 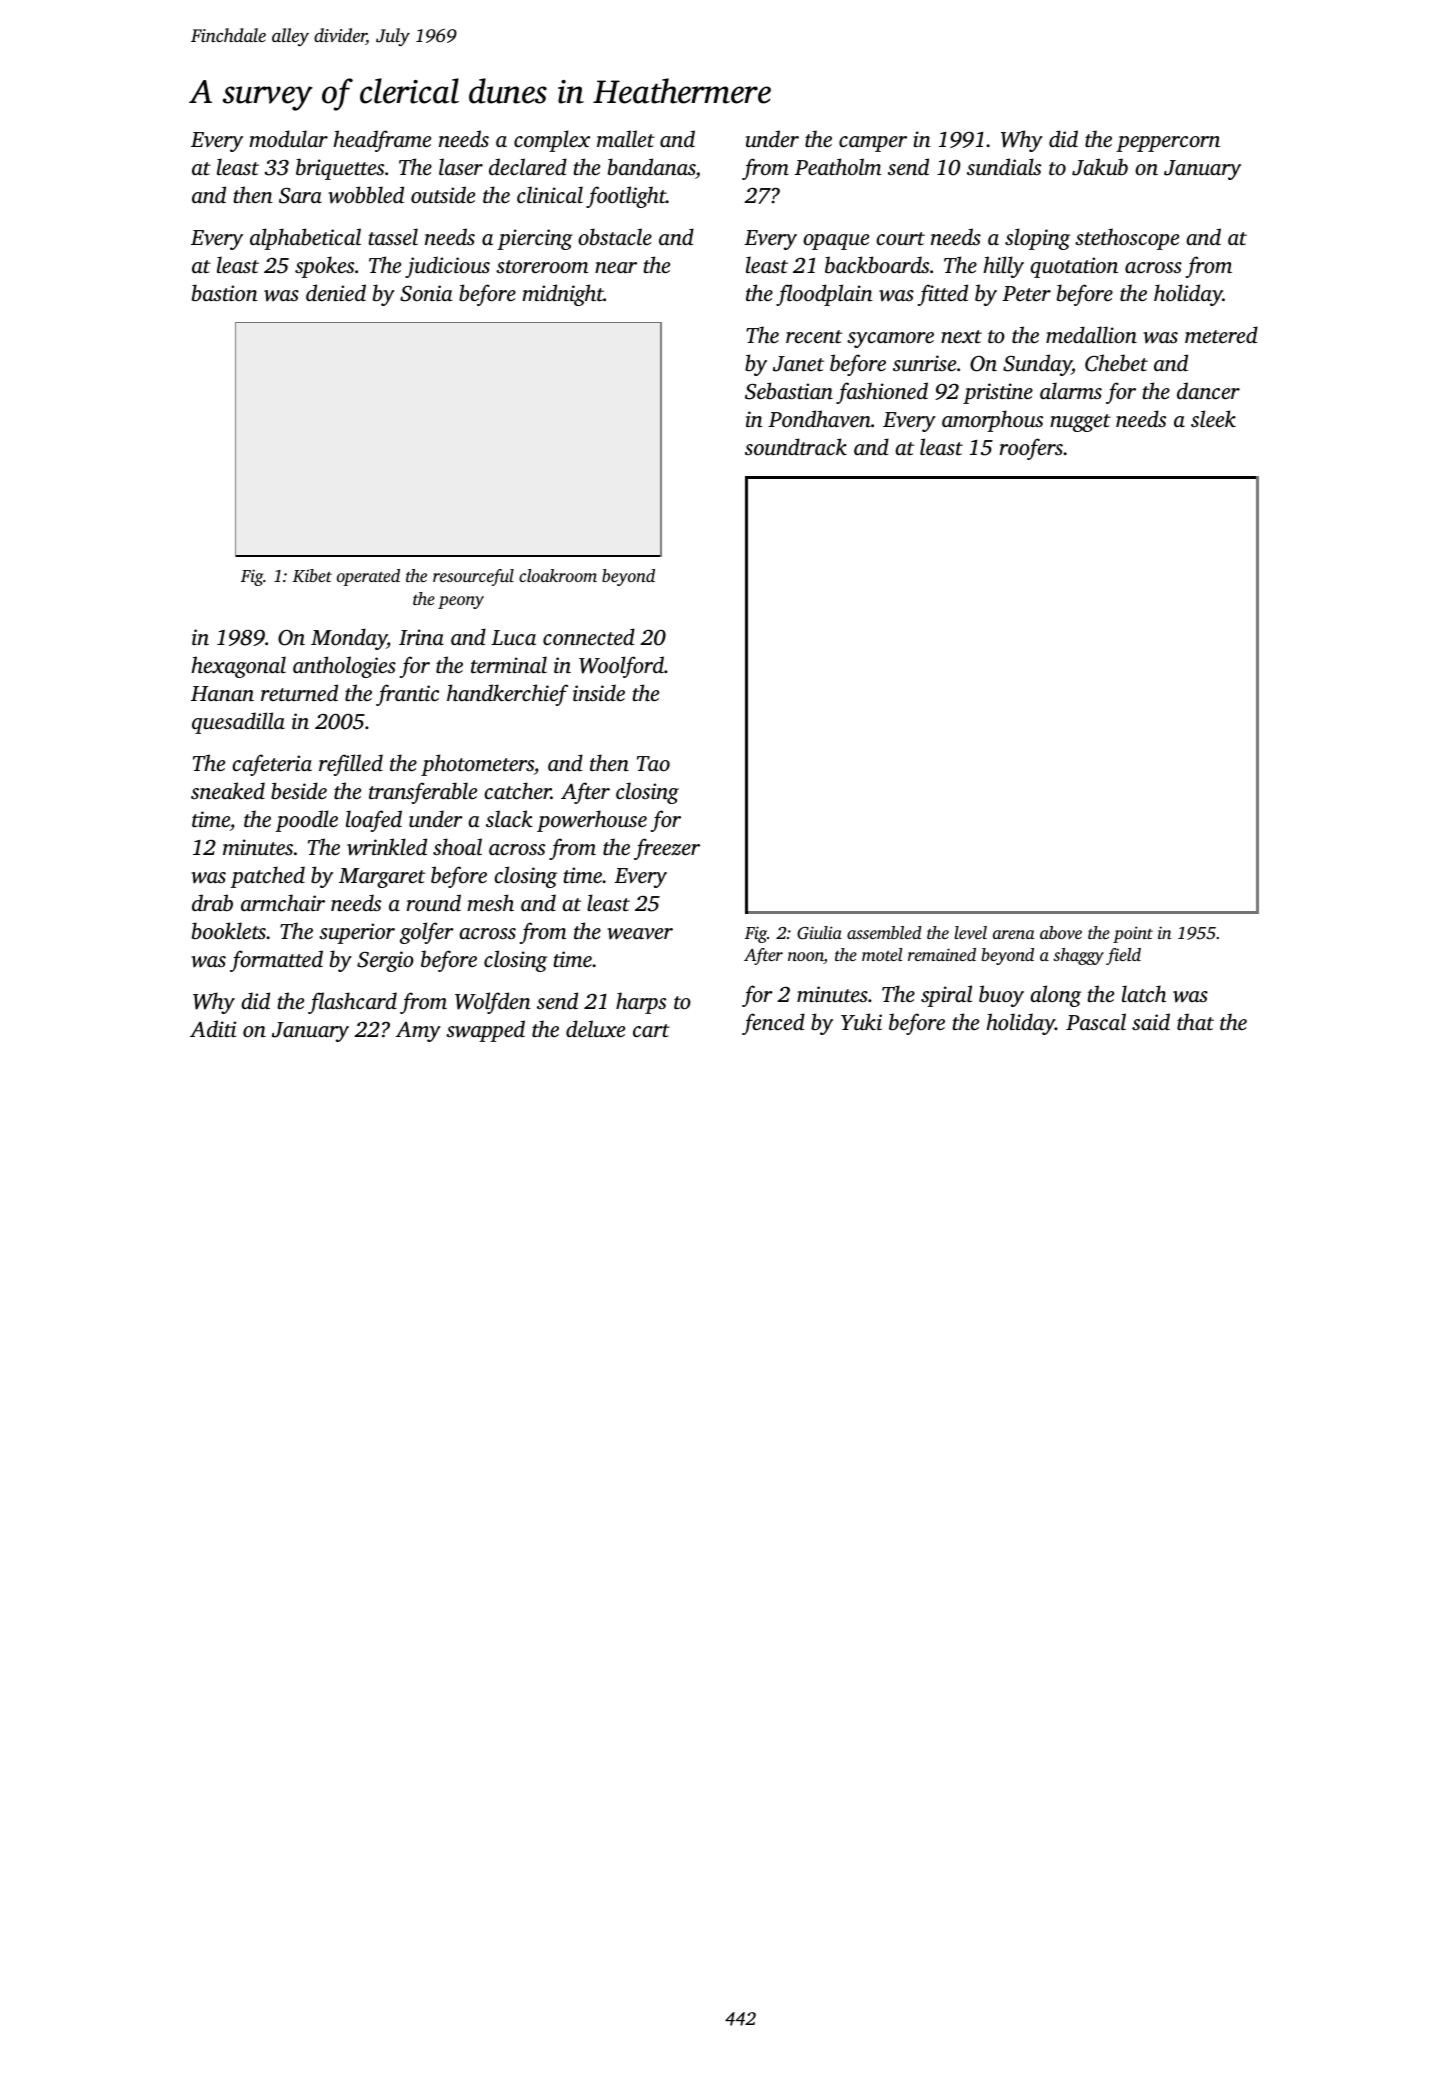 What do you see at coordinates (1168, 144) in the document?
I see `peppercorn` at bounding box center [1168, 144].
